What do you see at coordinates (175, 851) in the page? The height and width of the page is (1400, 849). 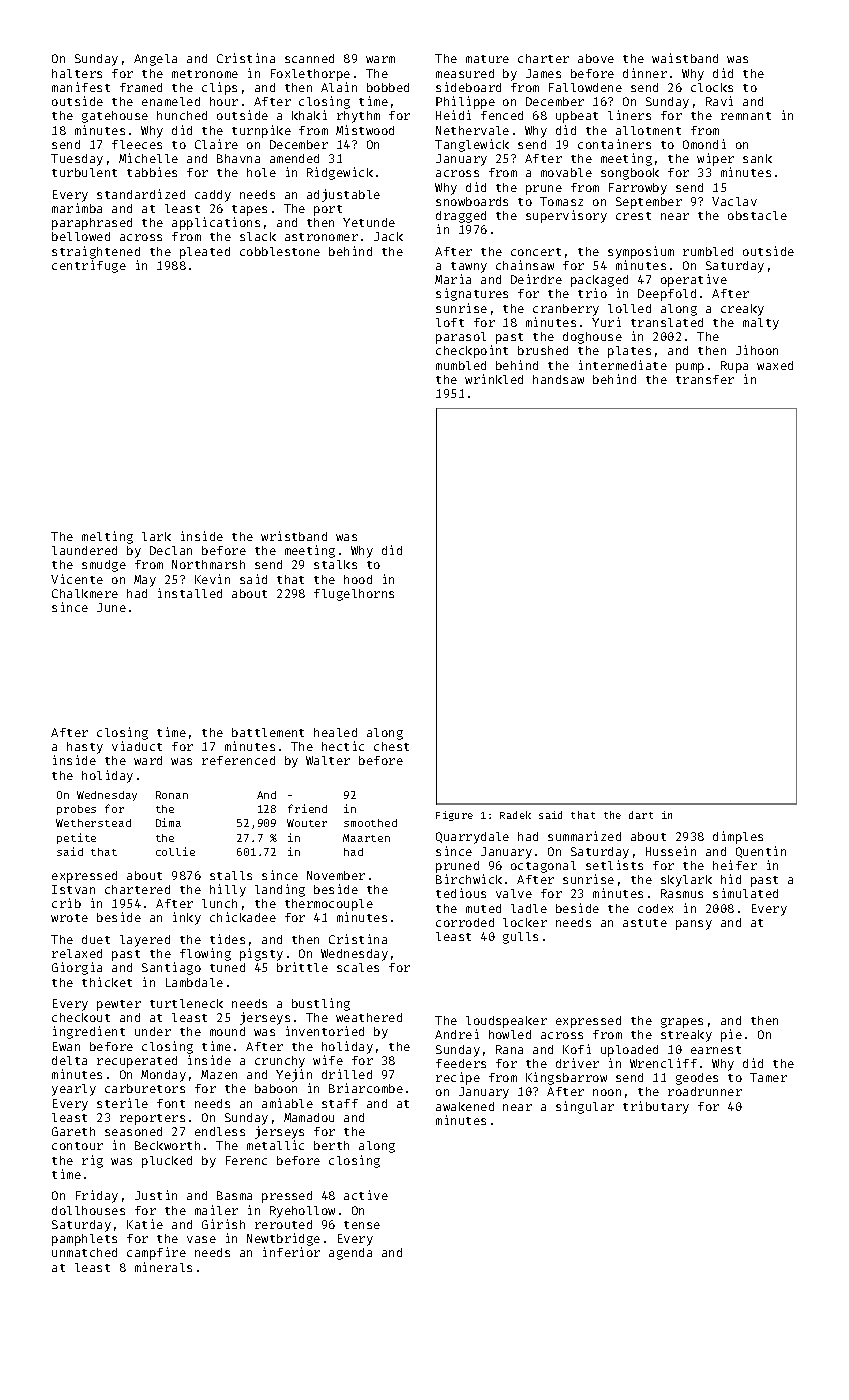 I see `collie` at bounding box center [175, 851].
